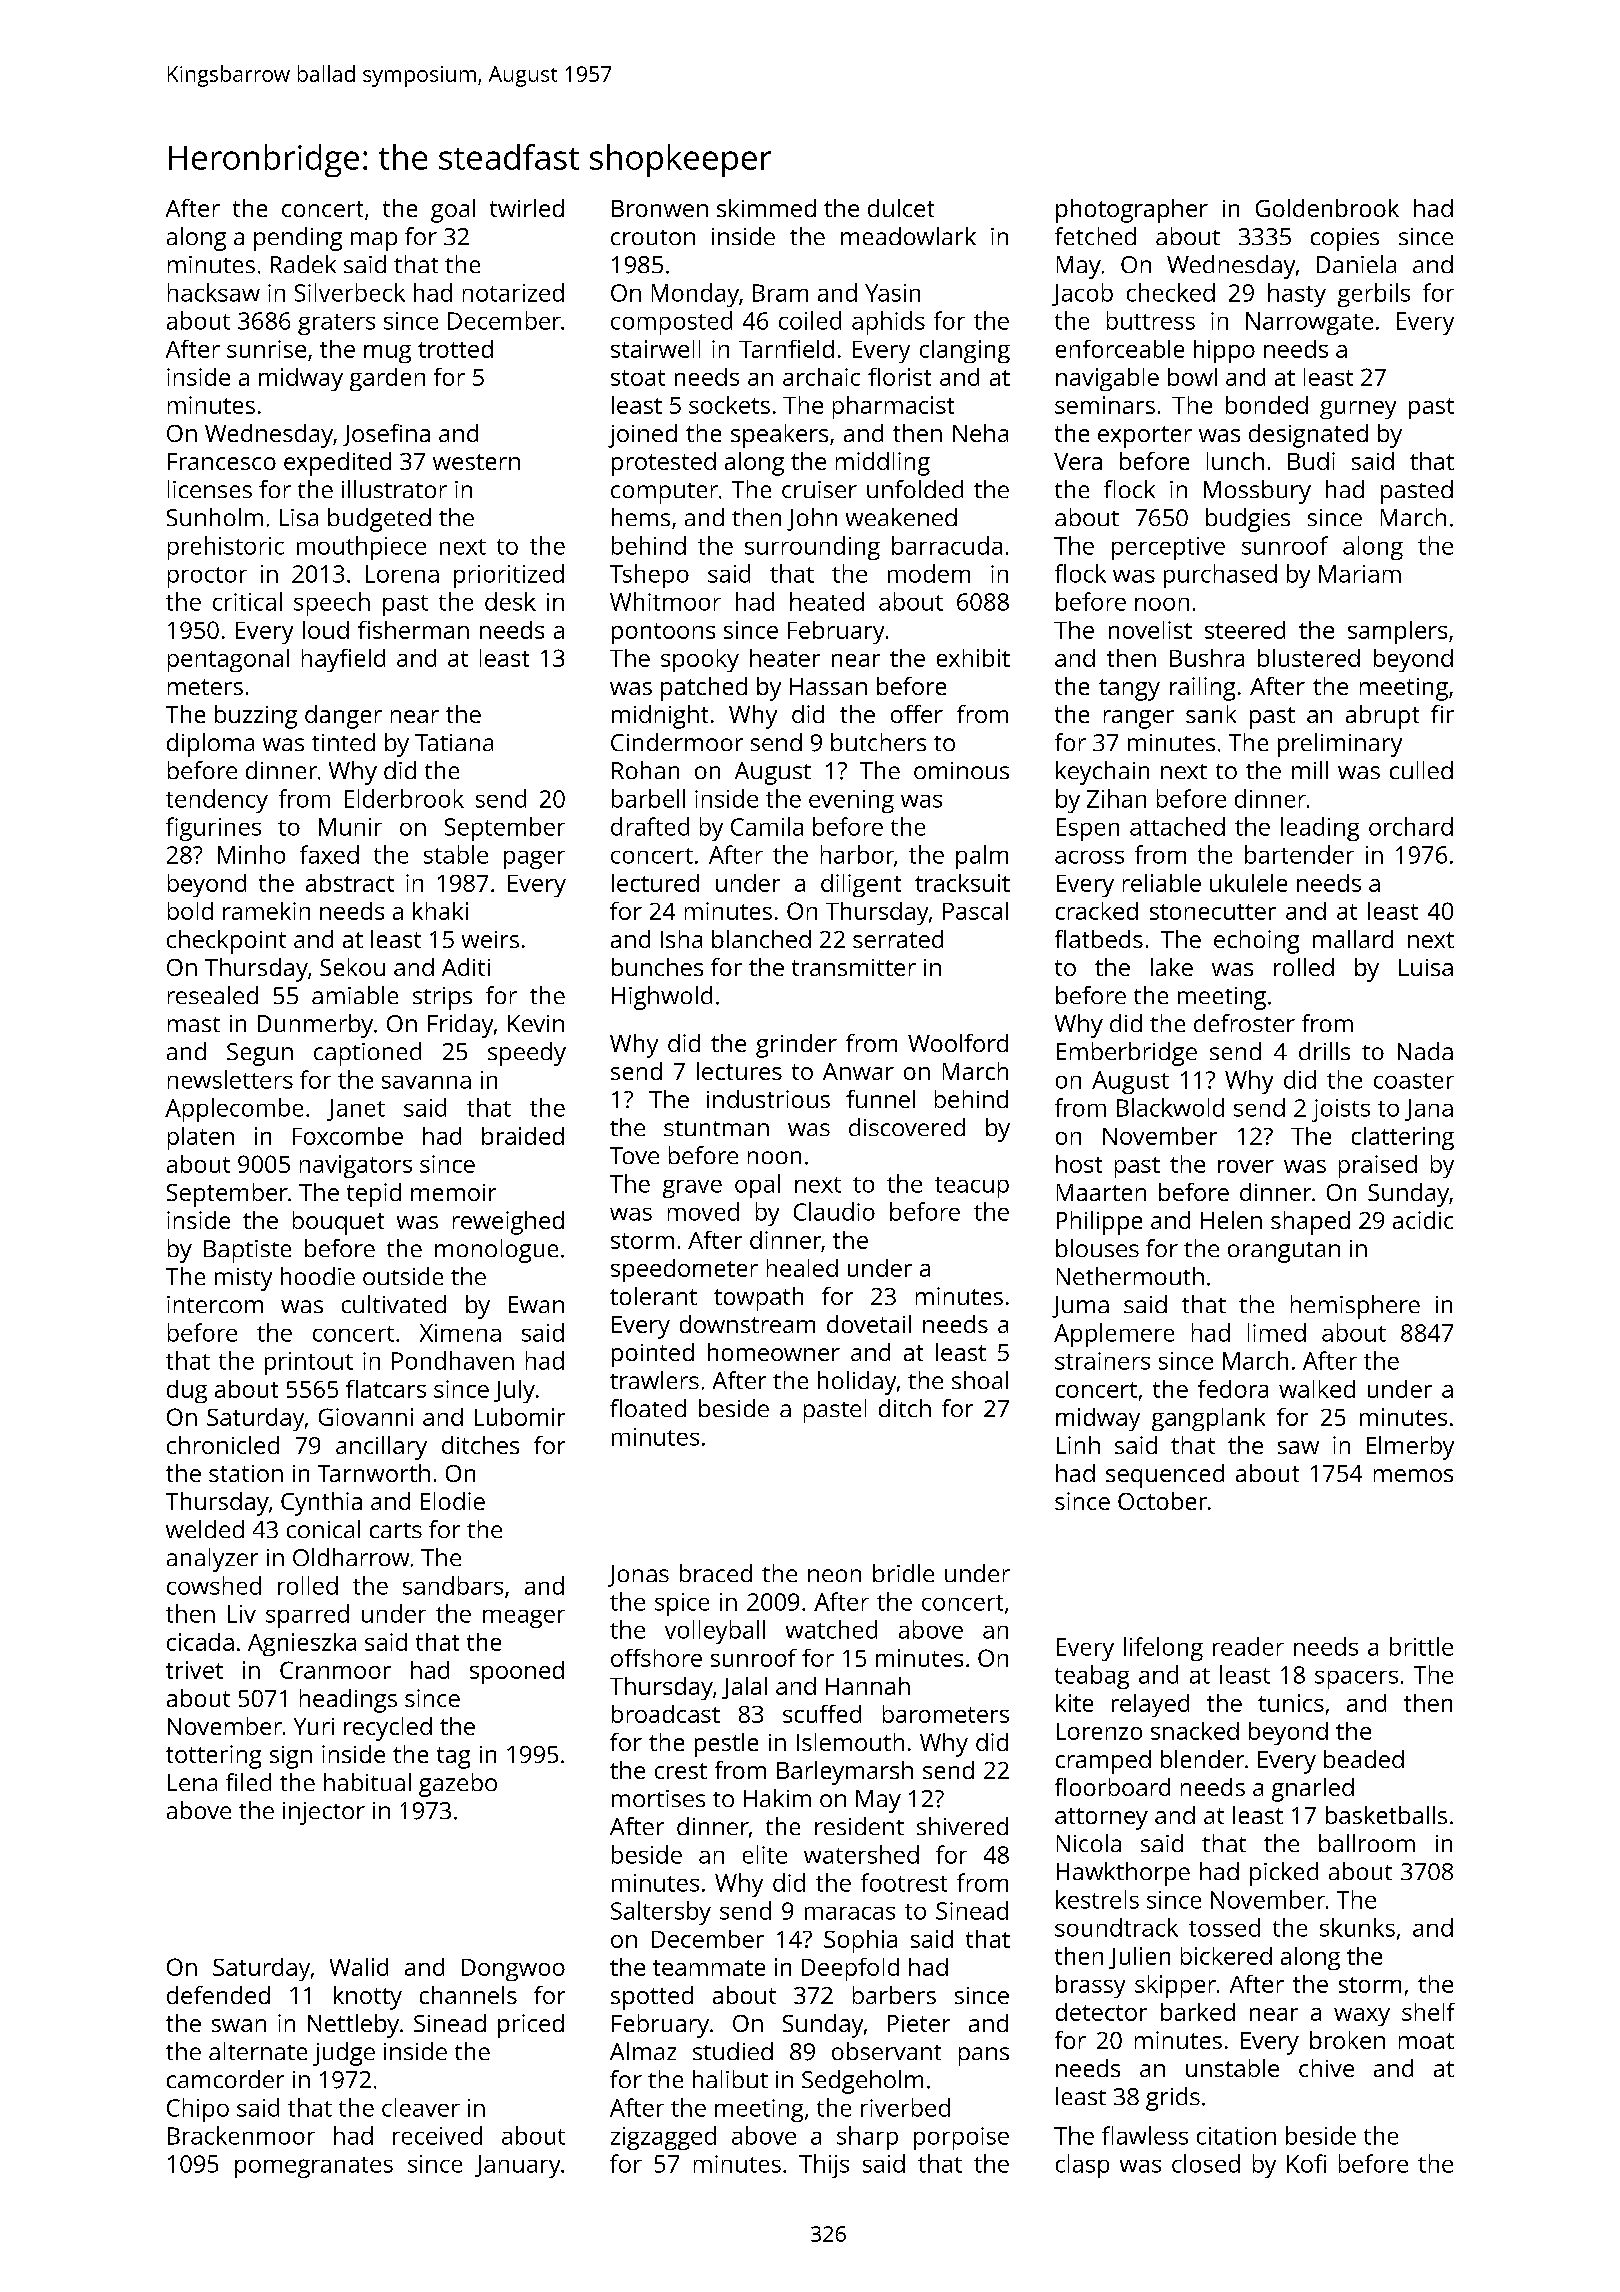 This screenshot has width=1620, height=2292. I want to click on Aditi, so click(466, 967).
